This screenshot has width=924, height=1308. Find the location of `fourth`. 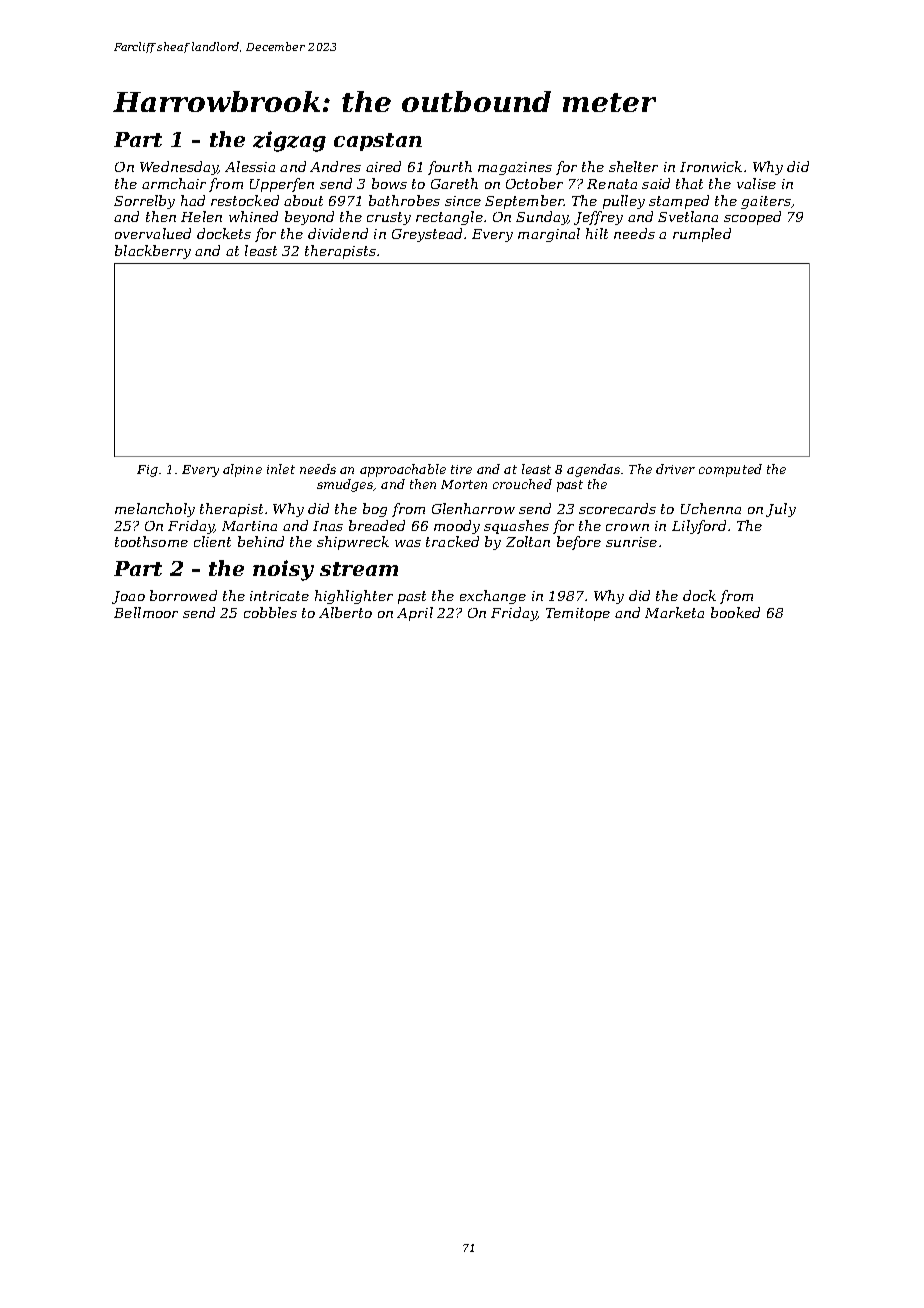

fourth is located at coordinates (450, 168).
